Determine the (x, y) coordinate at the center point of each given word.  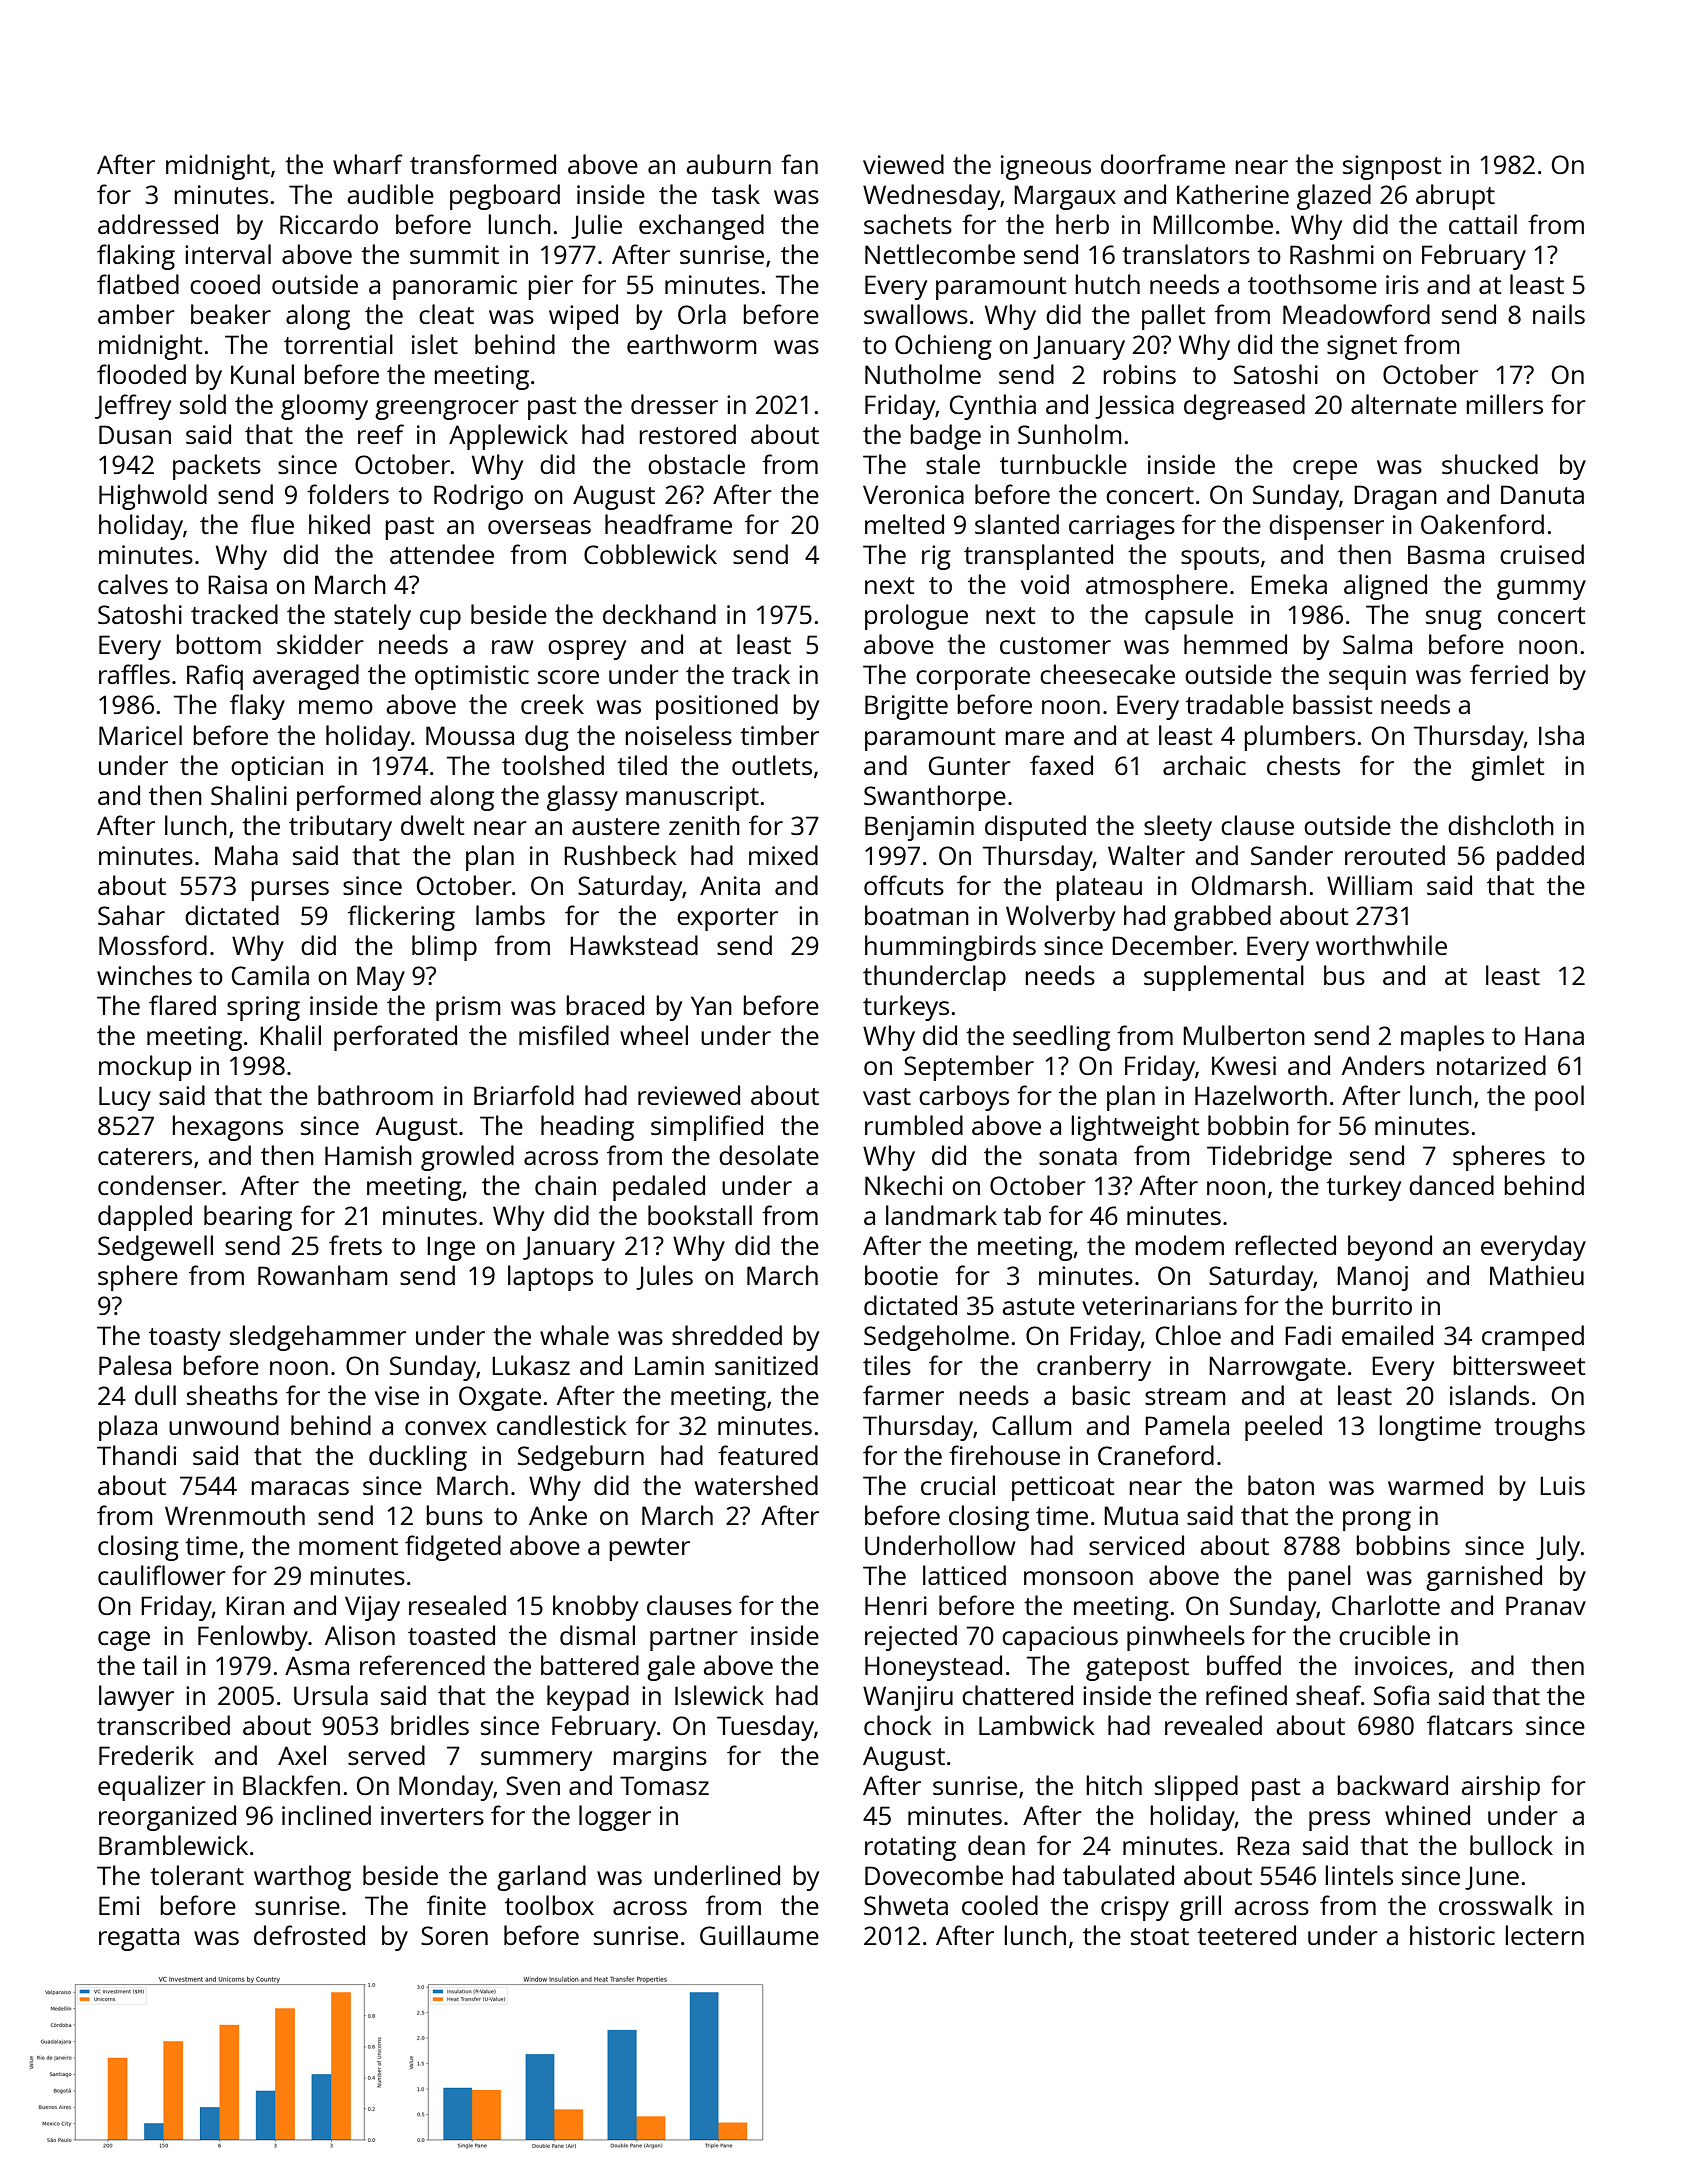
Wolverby (1060, 918)
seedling (1061, 1038)
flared (182, 1005)
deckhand (659, 614)
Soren (454, 1935)
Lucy (125, 1098)
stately (372, 617)
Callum (1032, 1425)
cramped (1533, 1338)
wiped (583, 317)
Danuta (1542, 494)
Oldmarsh (1249, 885)
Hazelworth (1261, 1095)
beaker (231, 314)
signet (1362, 347)
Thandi (136, 1455)
